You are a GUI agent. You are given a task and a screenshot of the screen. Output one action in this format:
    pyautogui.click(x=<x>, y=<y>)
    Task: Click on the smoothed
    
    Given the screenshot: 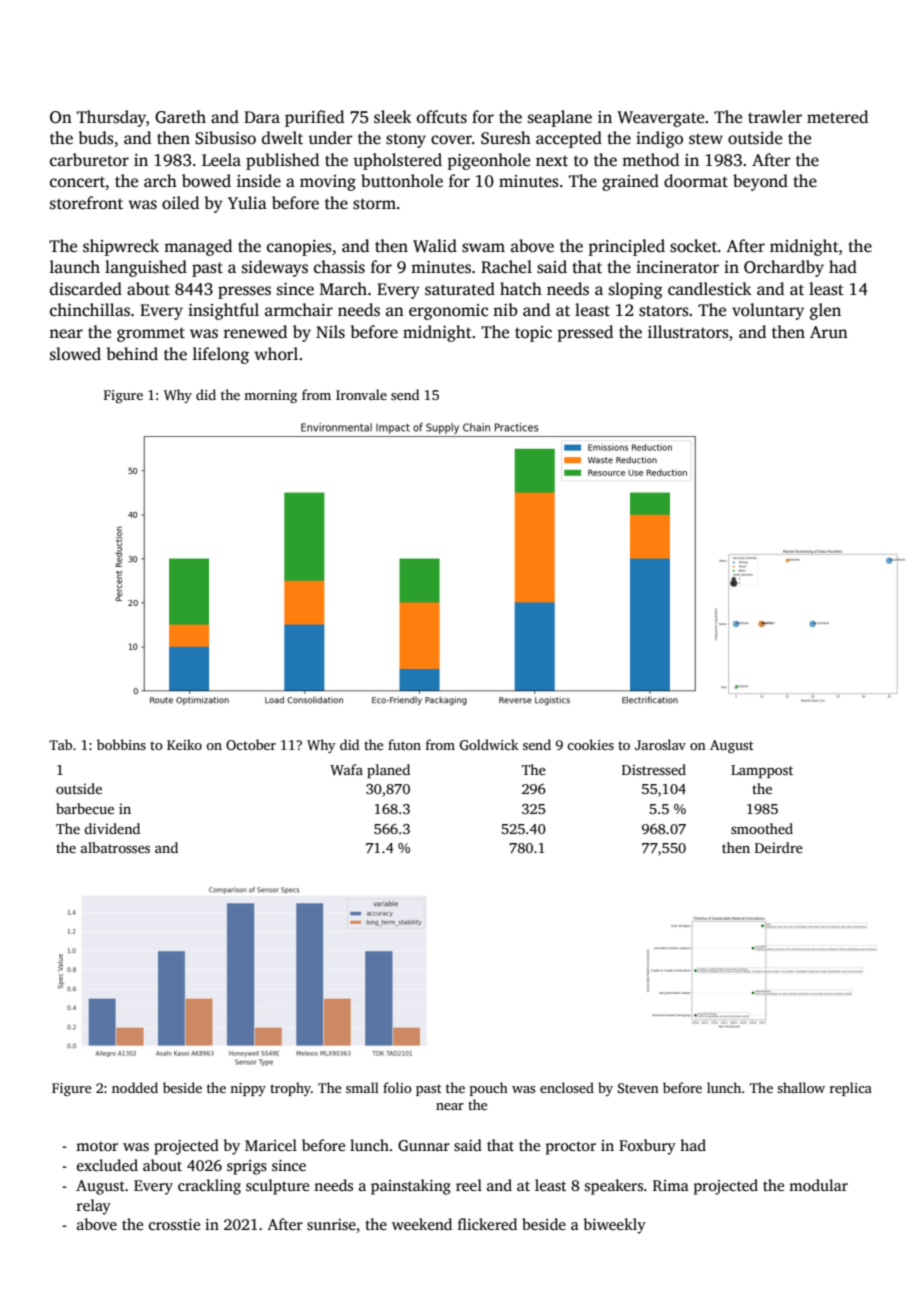 What is the action you would take?
    pyautogui.click(x=762, y=828)
